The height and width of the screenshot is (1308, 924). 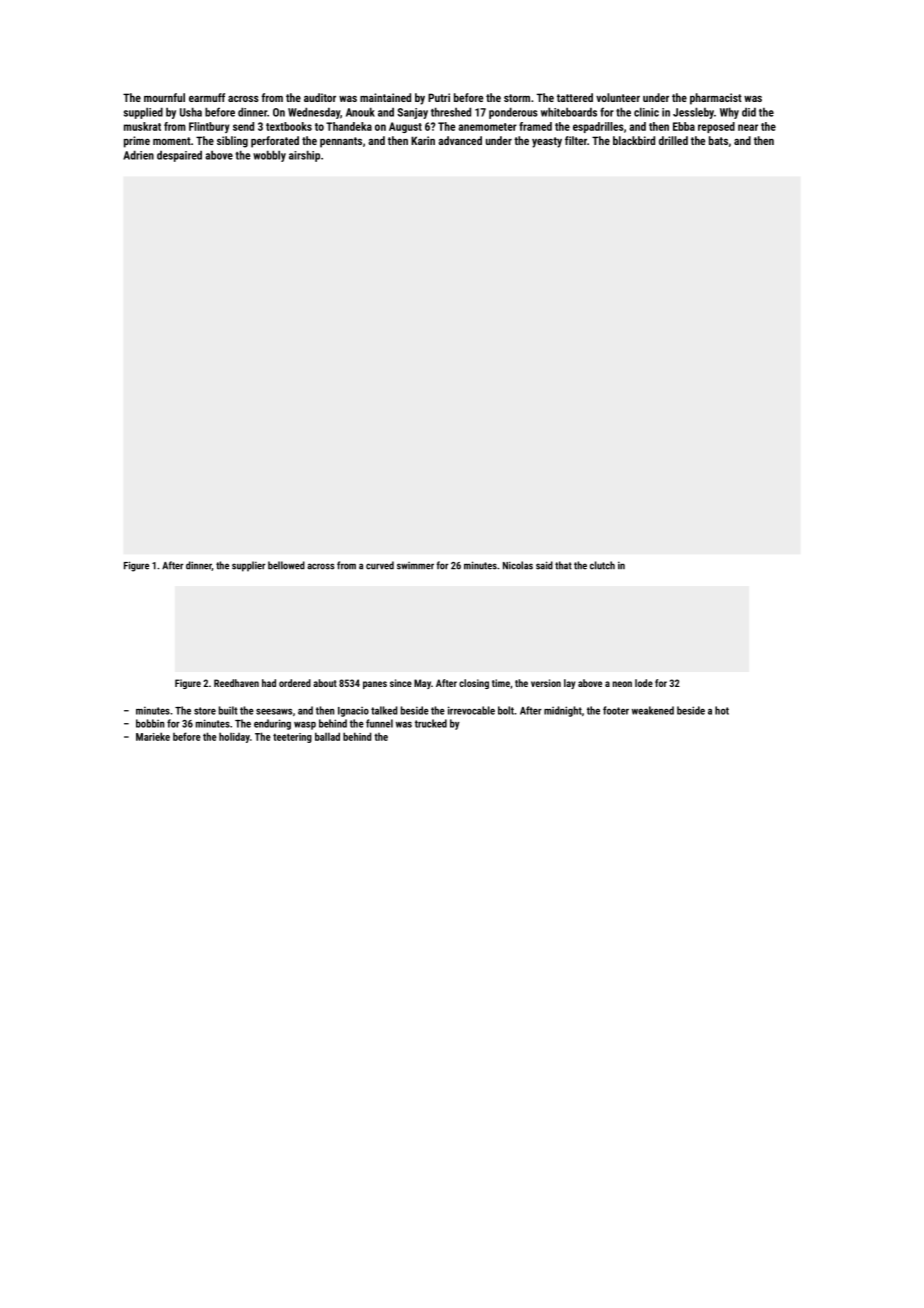 I want to click on Marieke, so click(x=153, y=736).
